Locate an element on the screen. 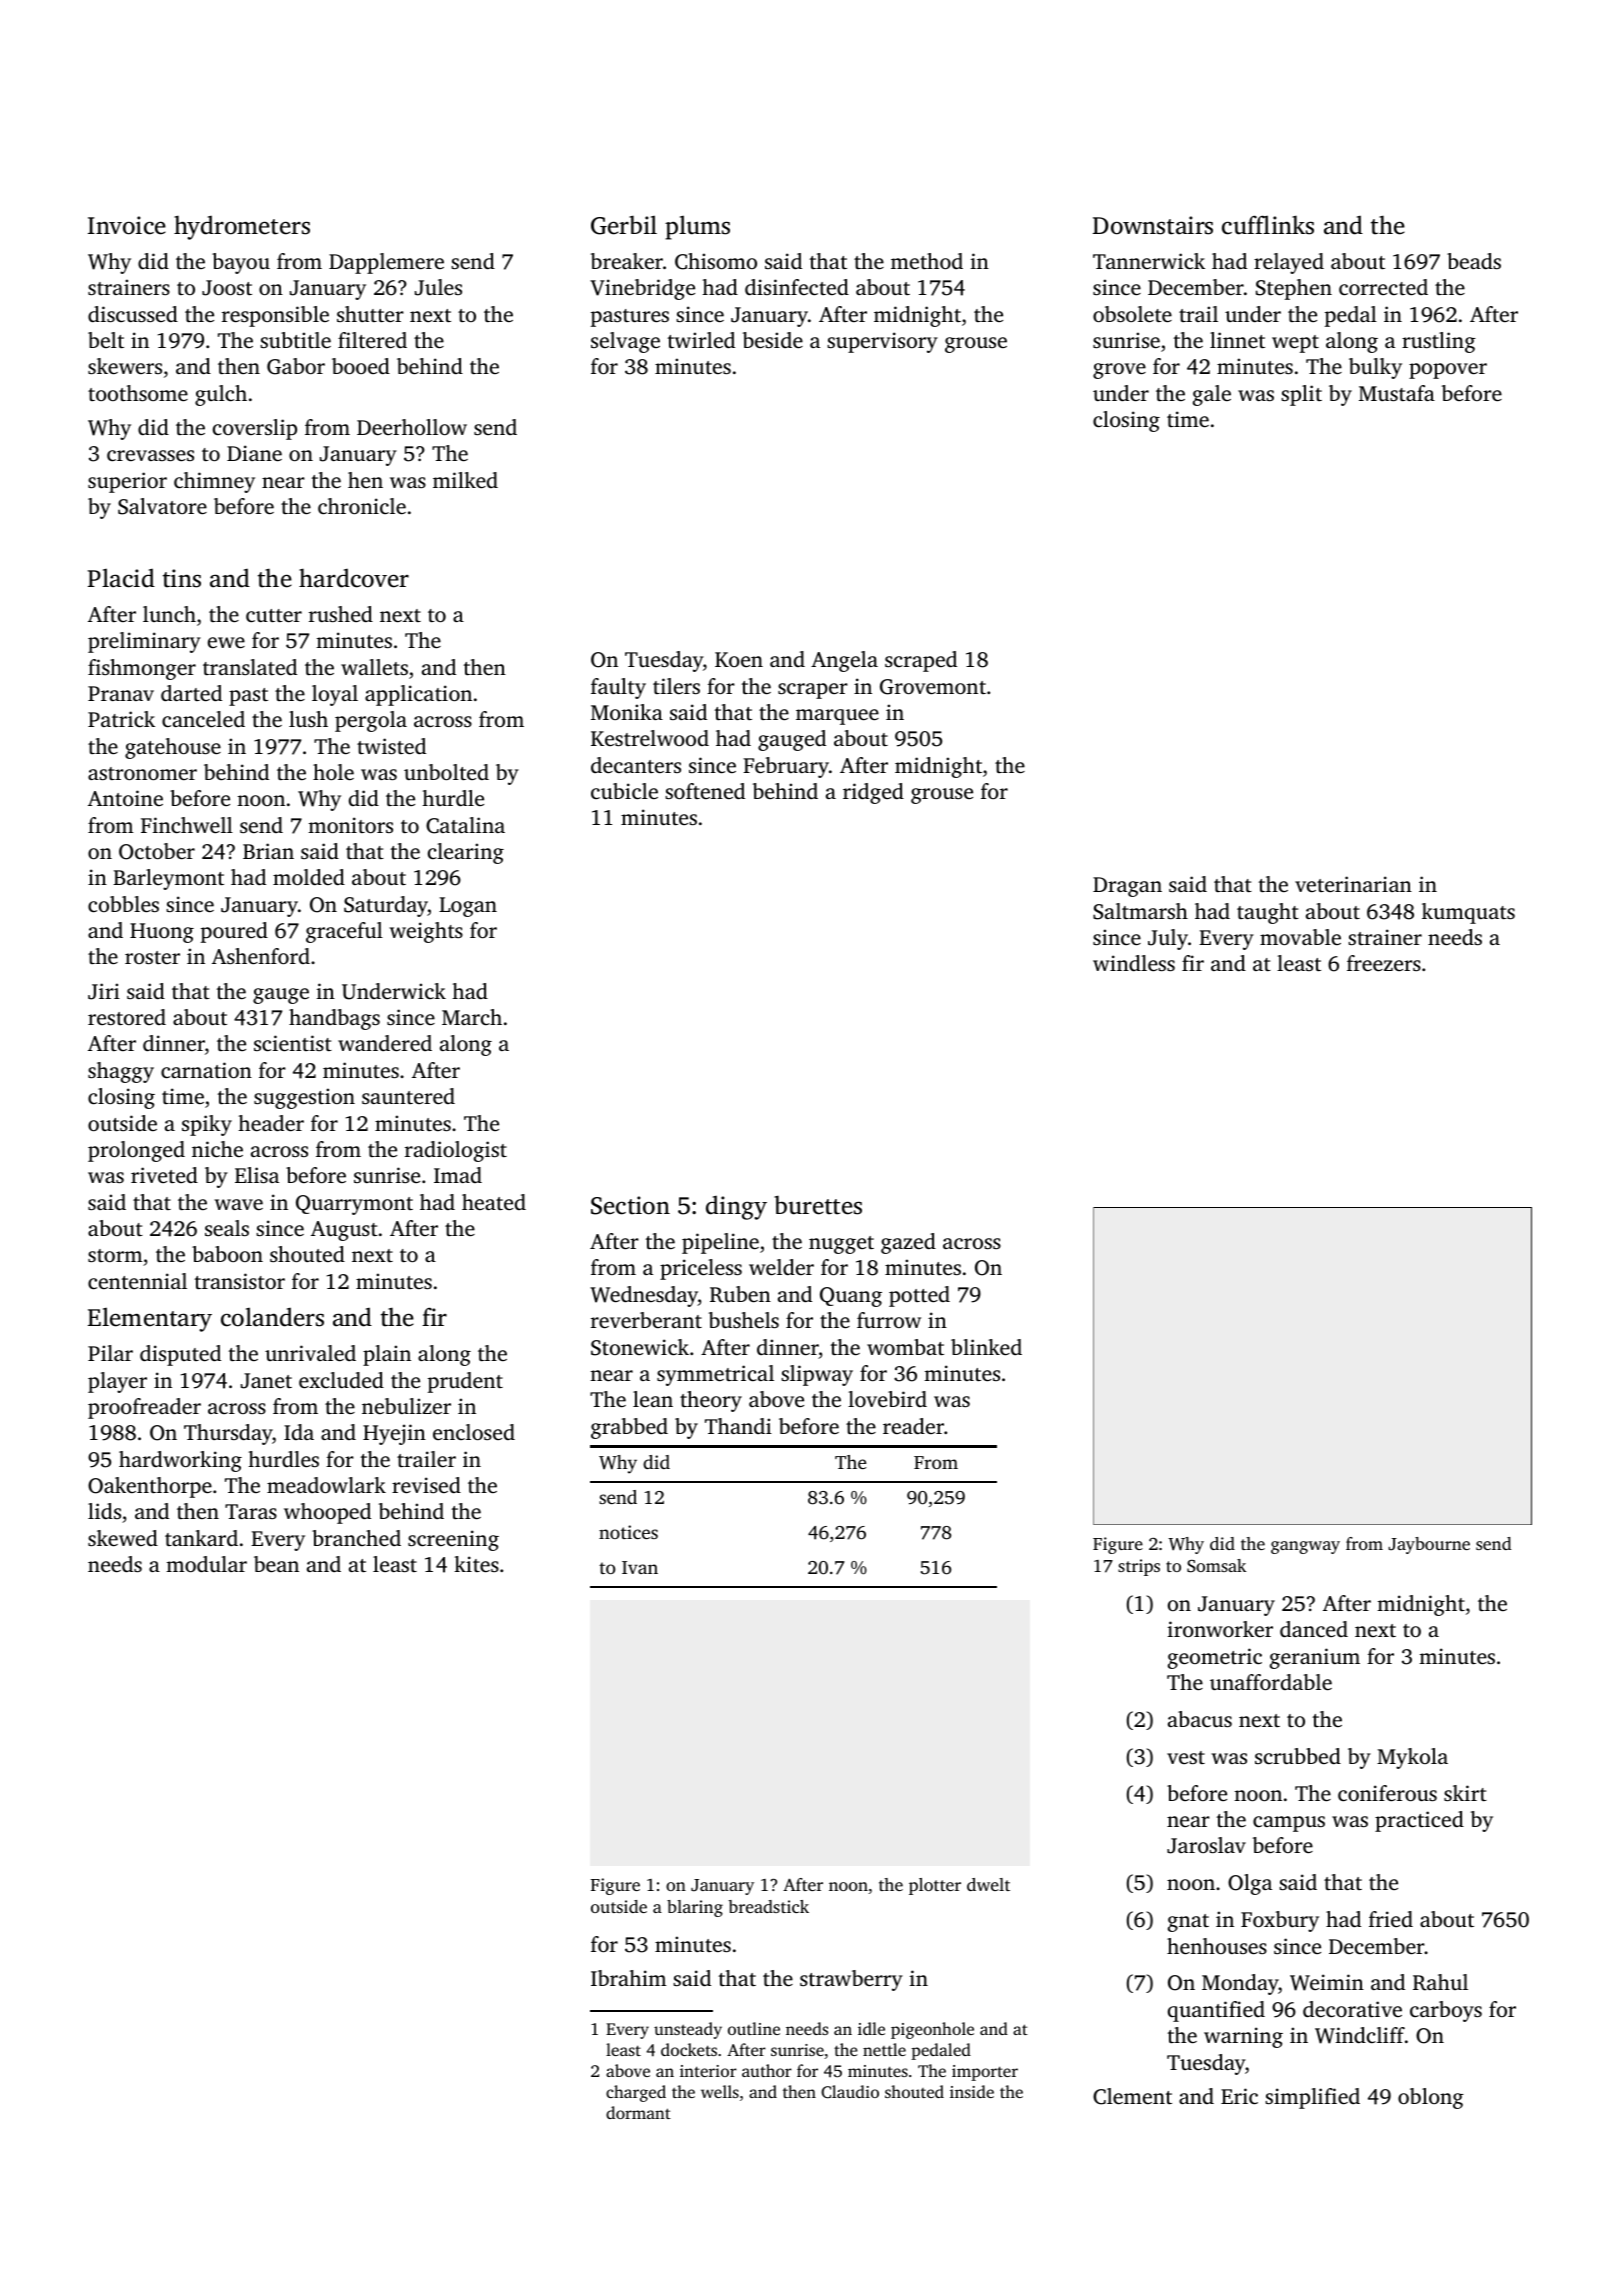 Image resolution: width=1620 pixels, height=2292 pixels. scientist is located at coordinates (293, 1043).
